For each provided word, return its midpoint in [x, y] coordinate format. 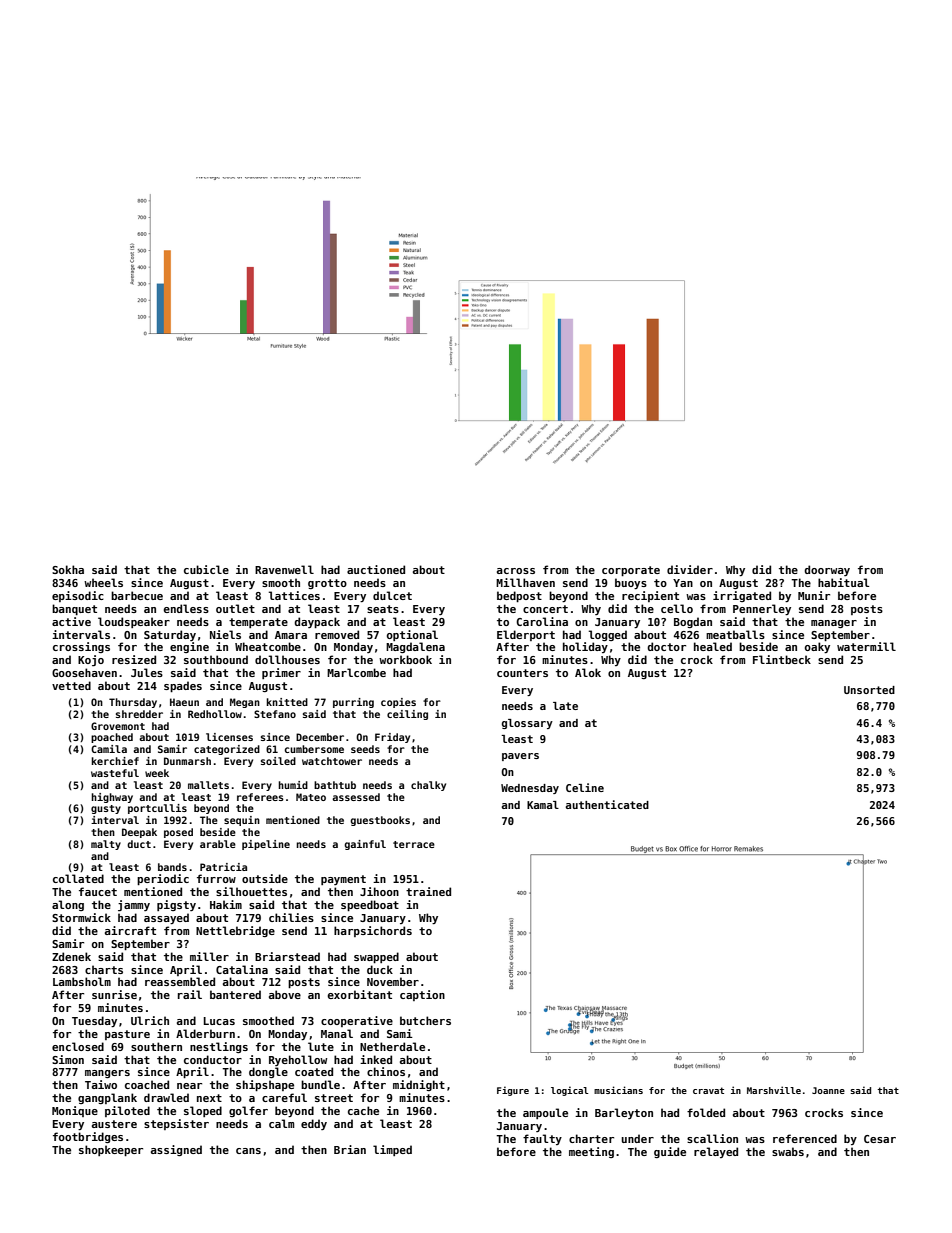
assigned [176, 1150]
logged [608, 635]
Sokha [68, 569]
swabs [788, 1151]
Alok [588, 672]
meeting [591, 1152]
